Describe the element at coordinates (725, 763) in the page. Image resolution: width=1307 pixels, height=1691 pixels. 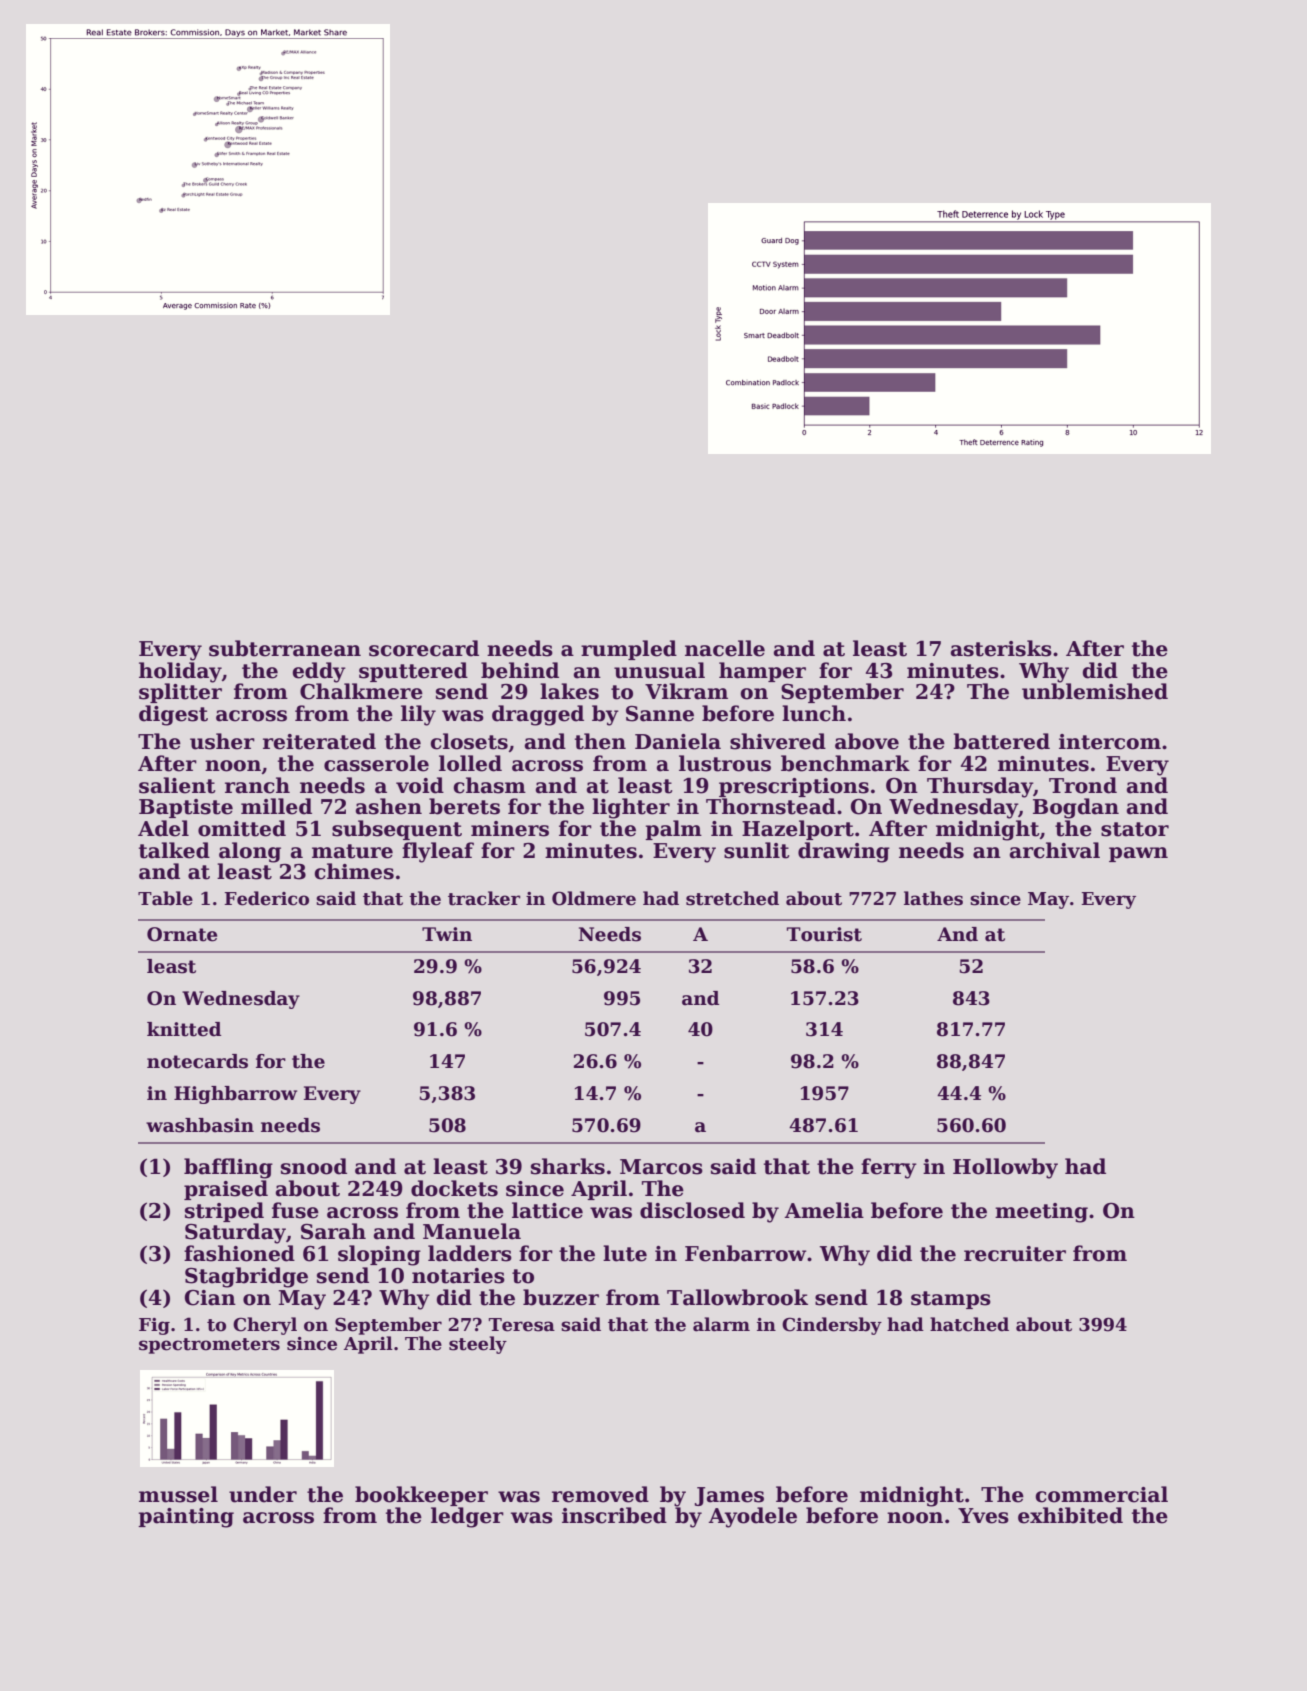
I see `lustrous` at that location.
